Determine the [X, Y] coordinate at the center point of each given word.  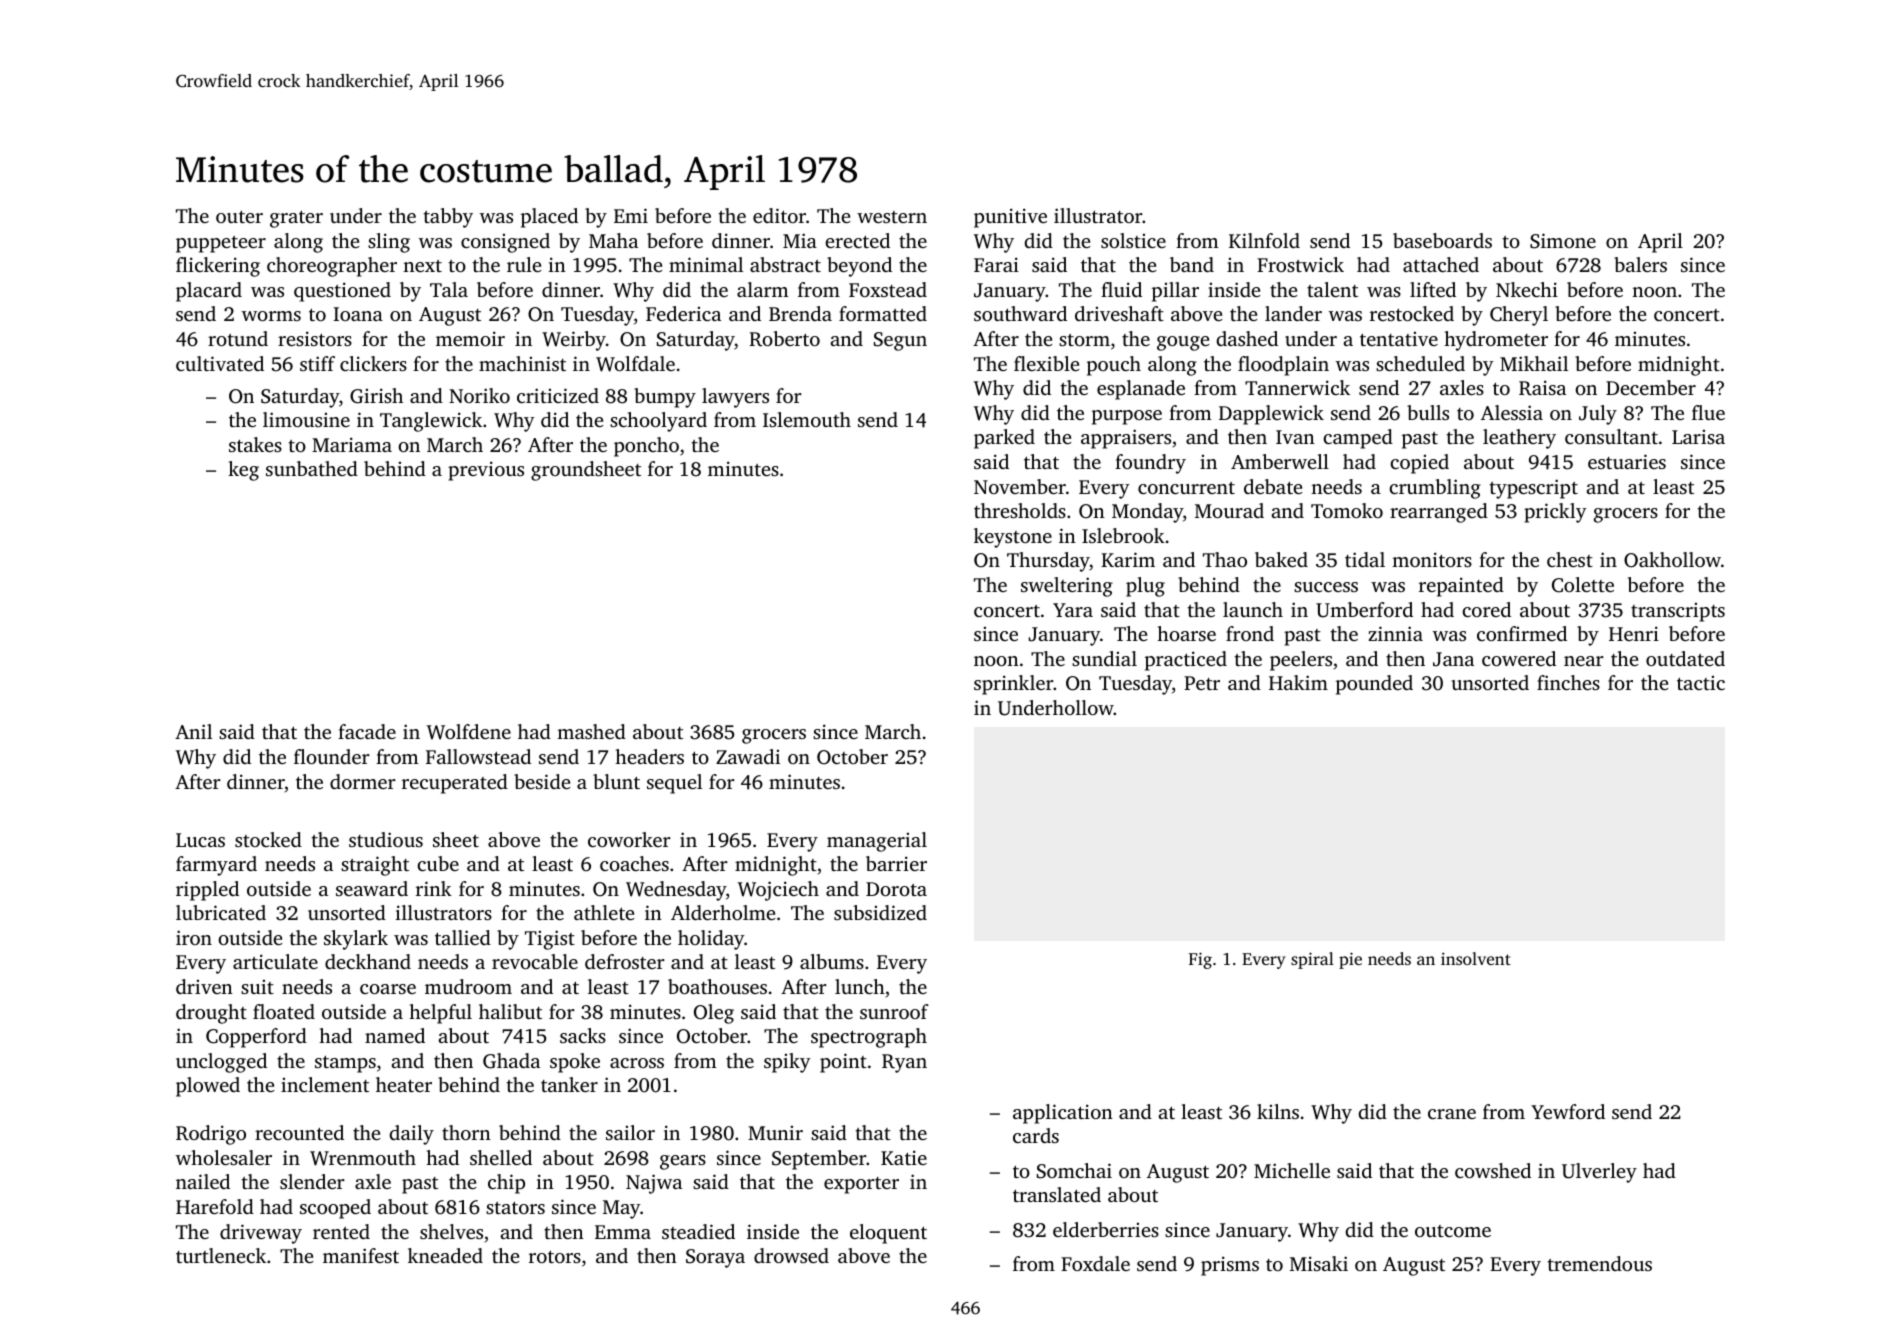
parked [1004, 439]
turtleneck [221, 1255]
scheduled [1420, 363]
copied [1419, 464]
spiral [1312, 960]
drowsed [791, 1255]
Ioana [358, 314]
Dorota [896, 889]
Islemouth [807, 419]
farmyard [216, 866]
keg [243, 471]
